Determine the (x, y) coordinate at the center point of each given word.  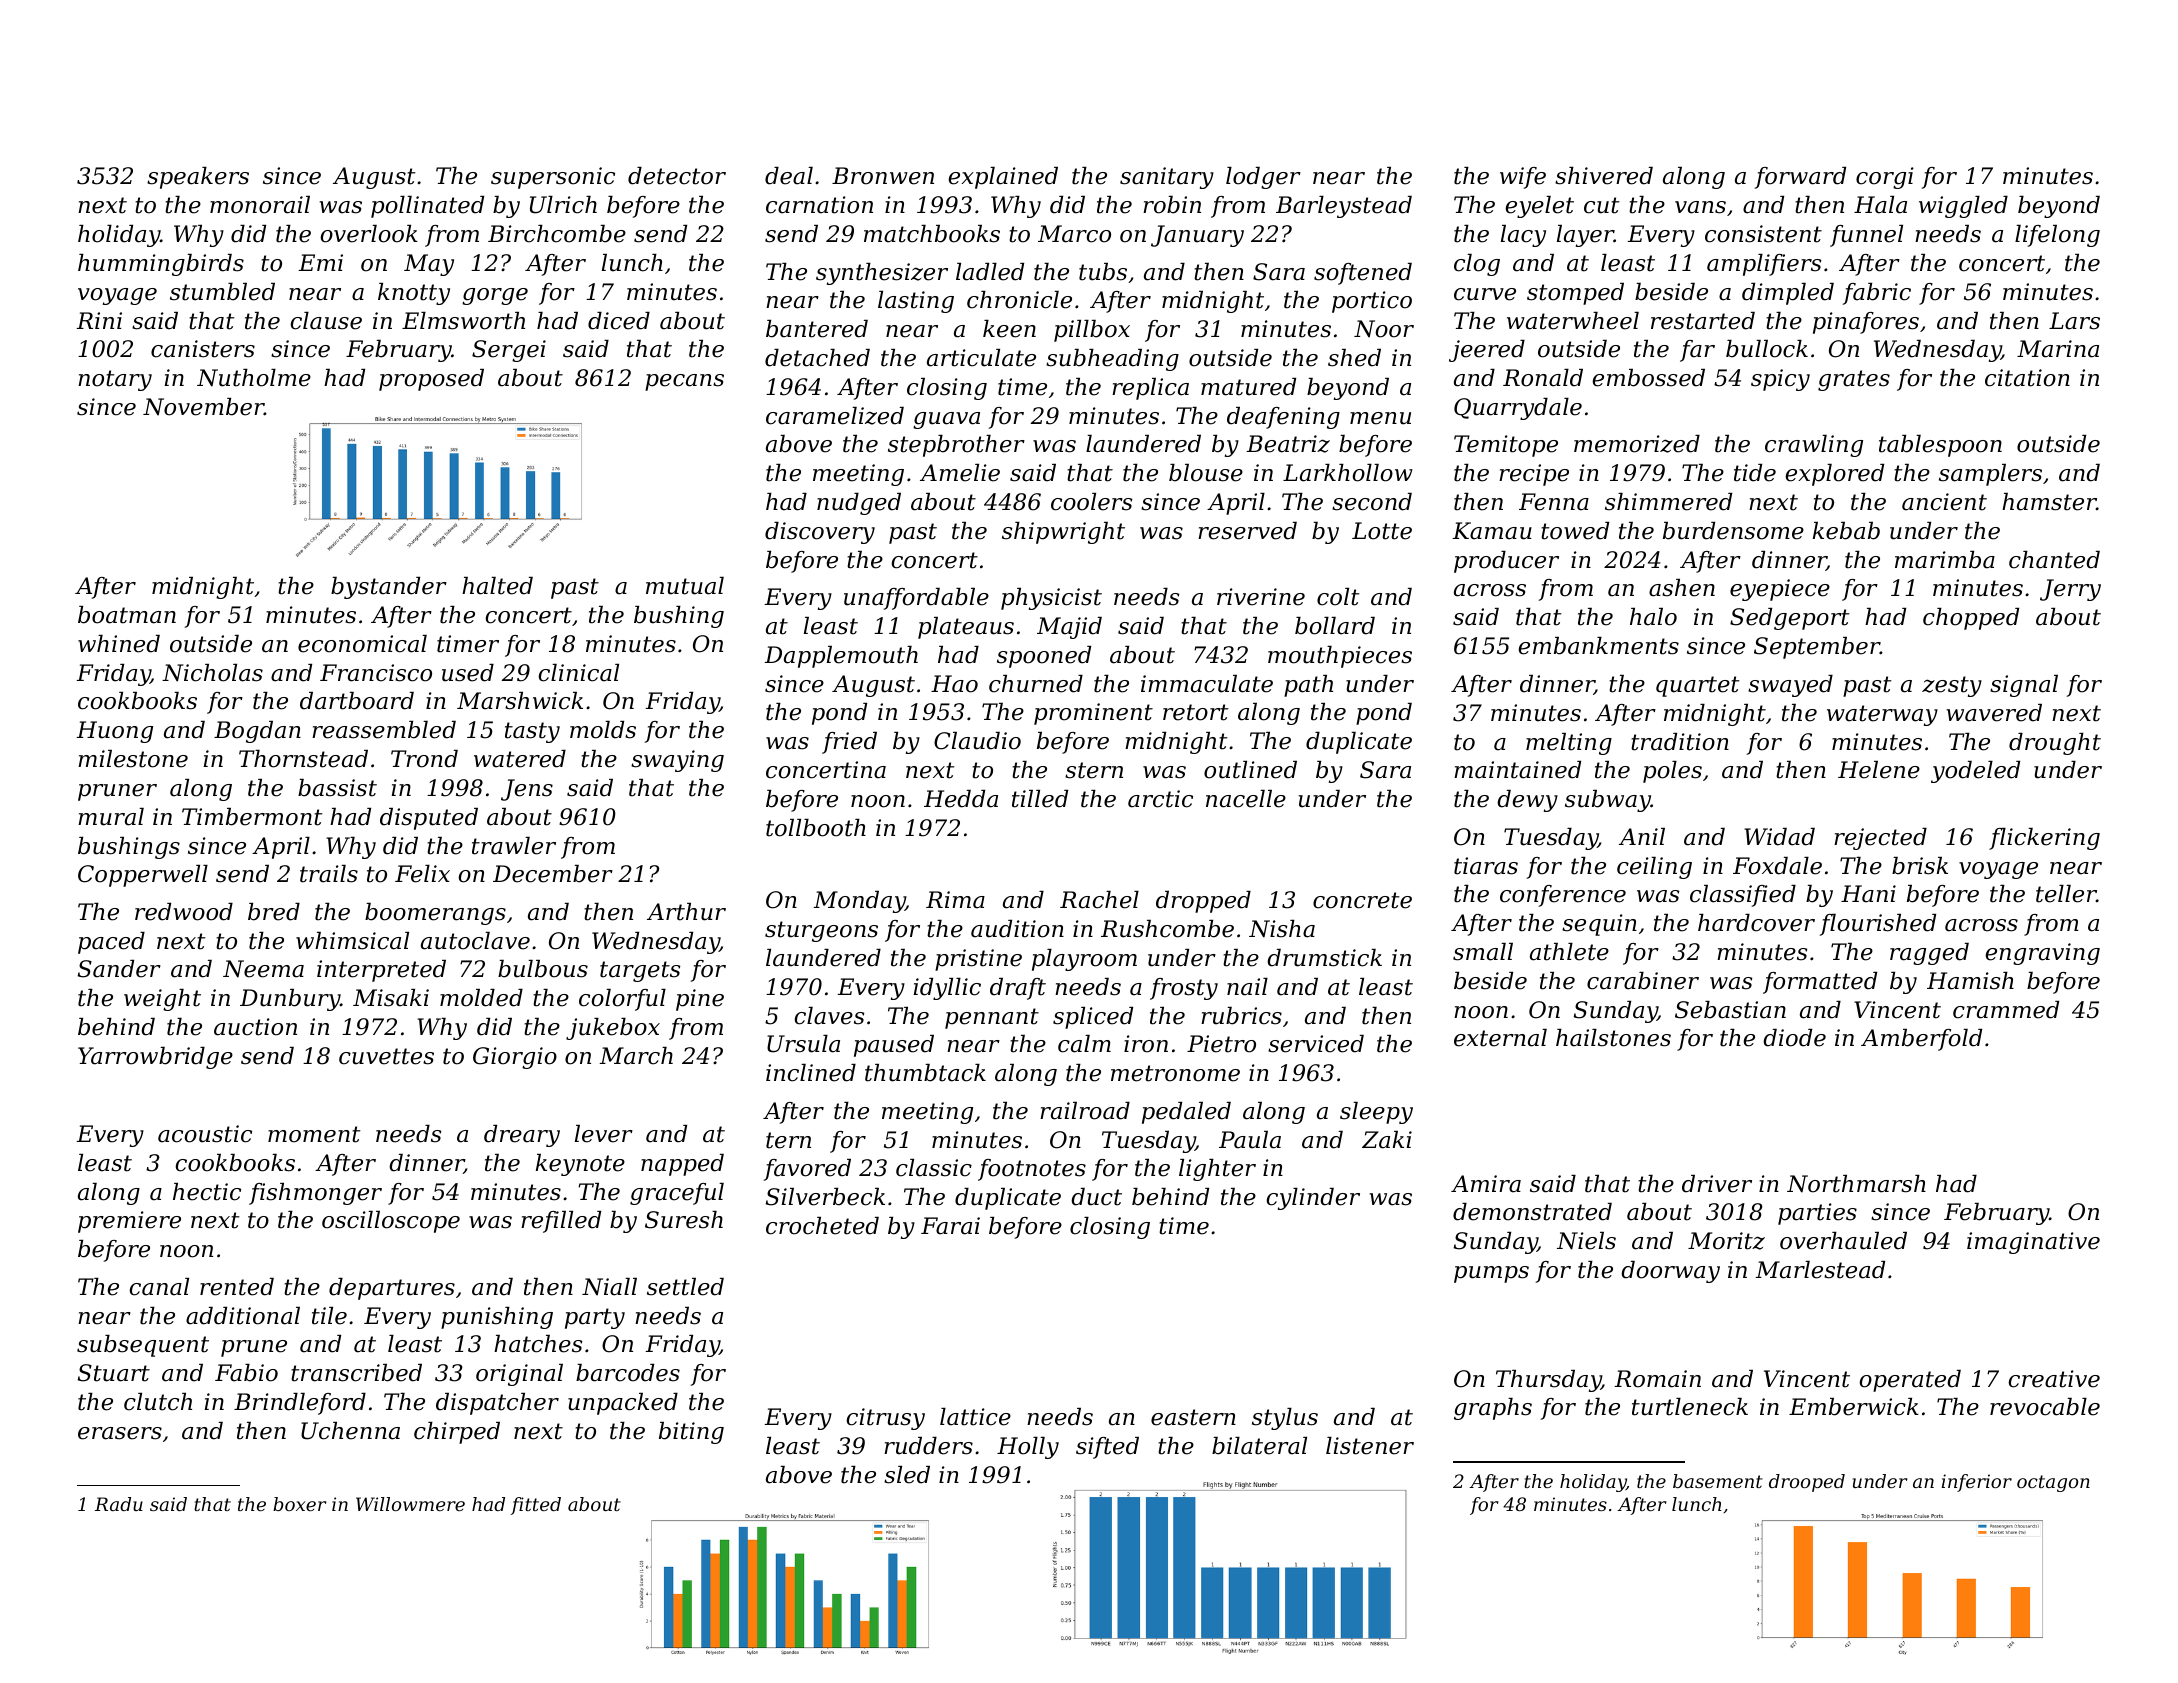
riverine (1261, 597)
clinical (578, 673)
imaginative (2033, 1243)
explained (1003, 178)
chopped (1971, 619)
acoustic (205, 1134)
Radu (119, 1504)
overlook (369, 234)
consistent (1763, 234)
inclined (811, 1073)
